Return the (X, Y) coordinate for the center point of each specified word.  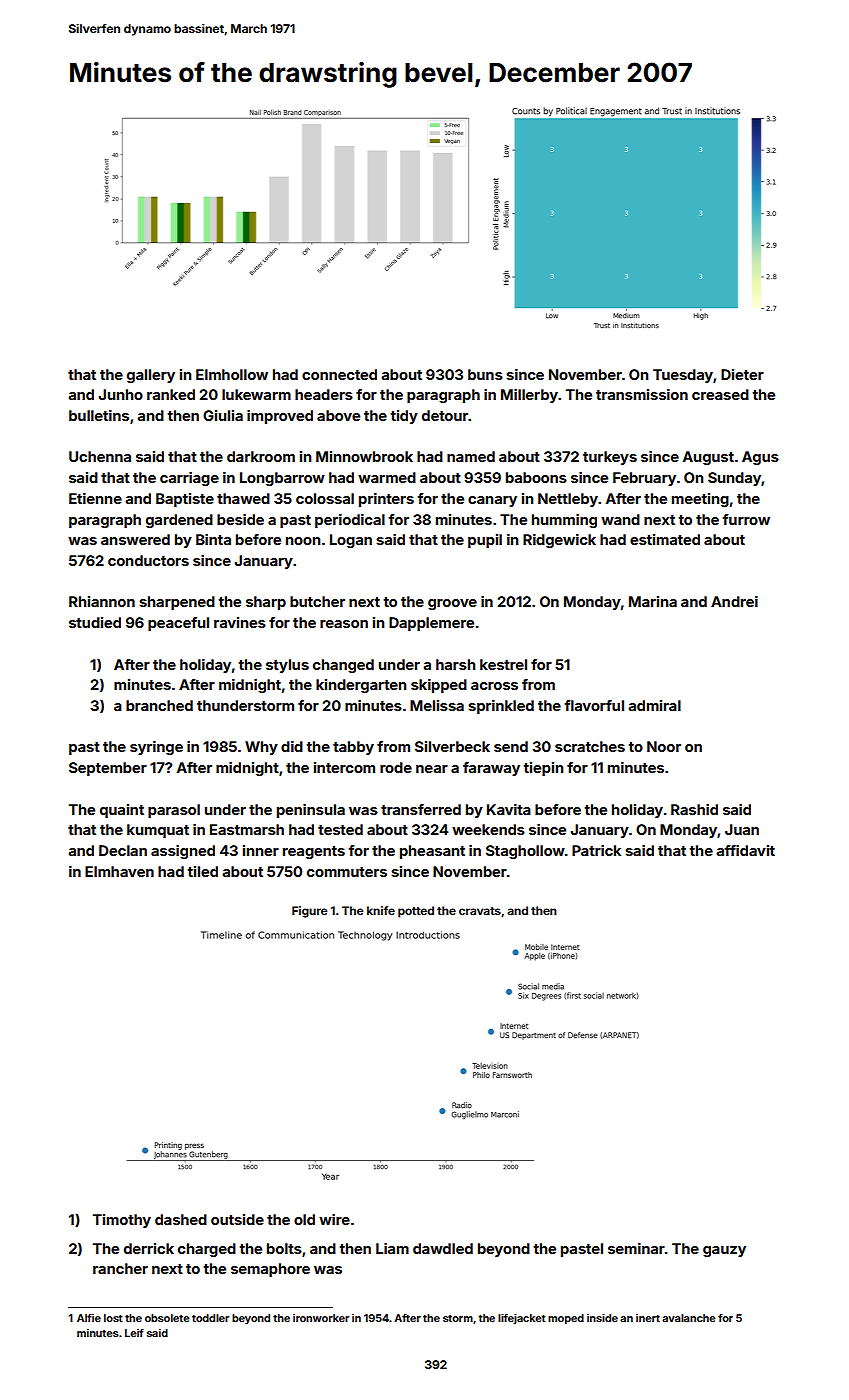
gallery (151, 376)
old (304, 1219)
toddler (210, 1318)
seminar (636, 1248)
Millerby (529, 396)
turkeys (610, 458)
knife (381, 910)
